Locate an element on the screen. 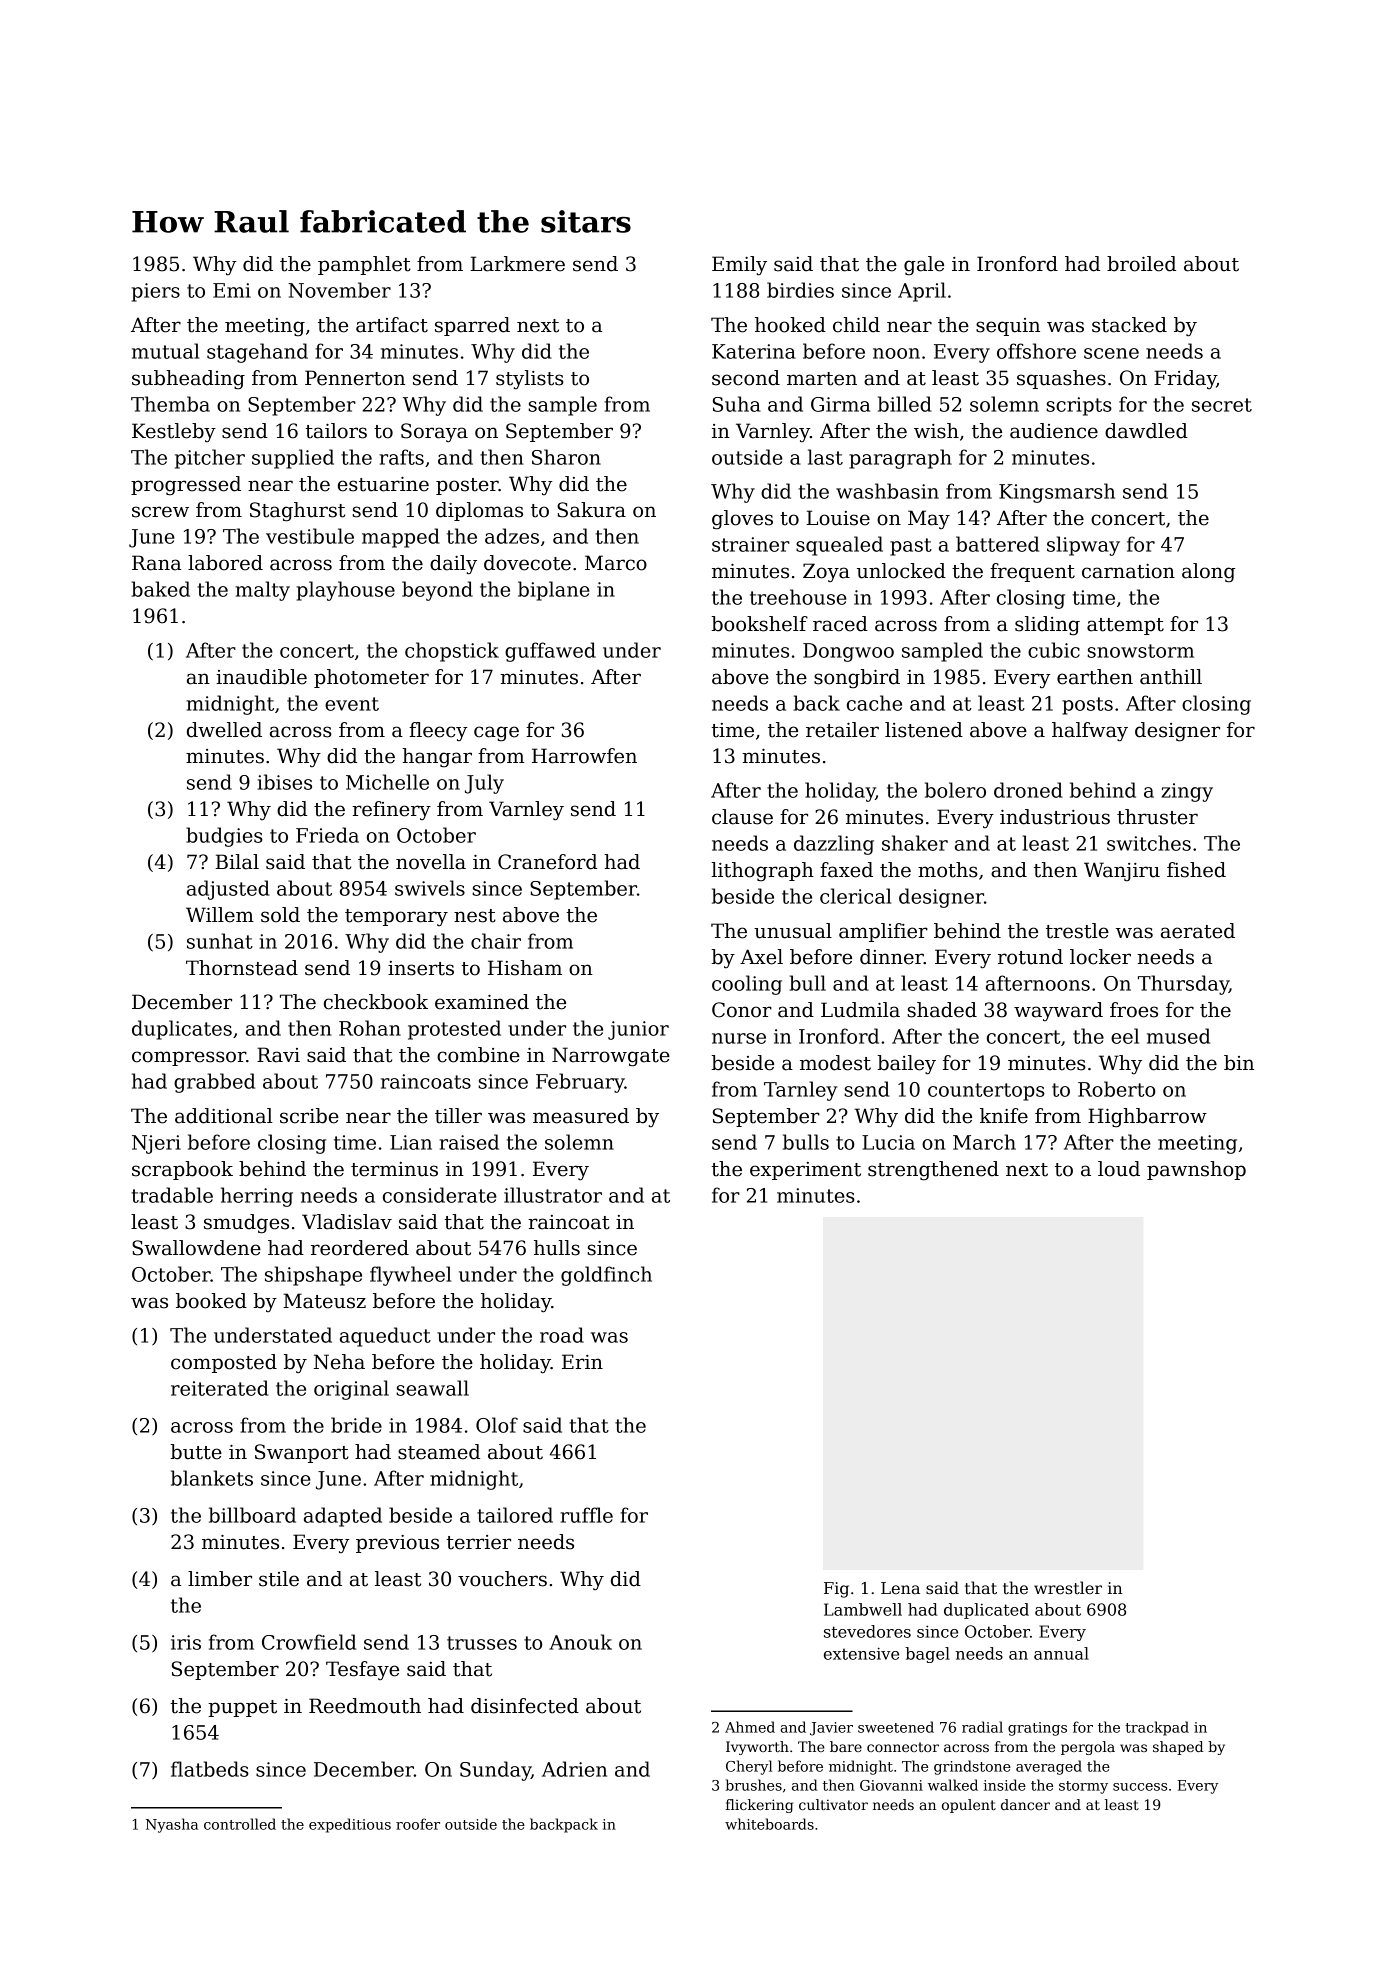  wrestler is located at coordinates (1068, 1587).
